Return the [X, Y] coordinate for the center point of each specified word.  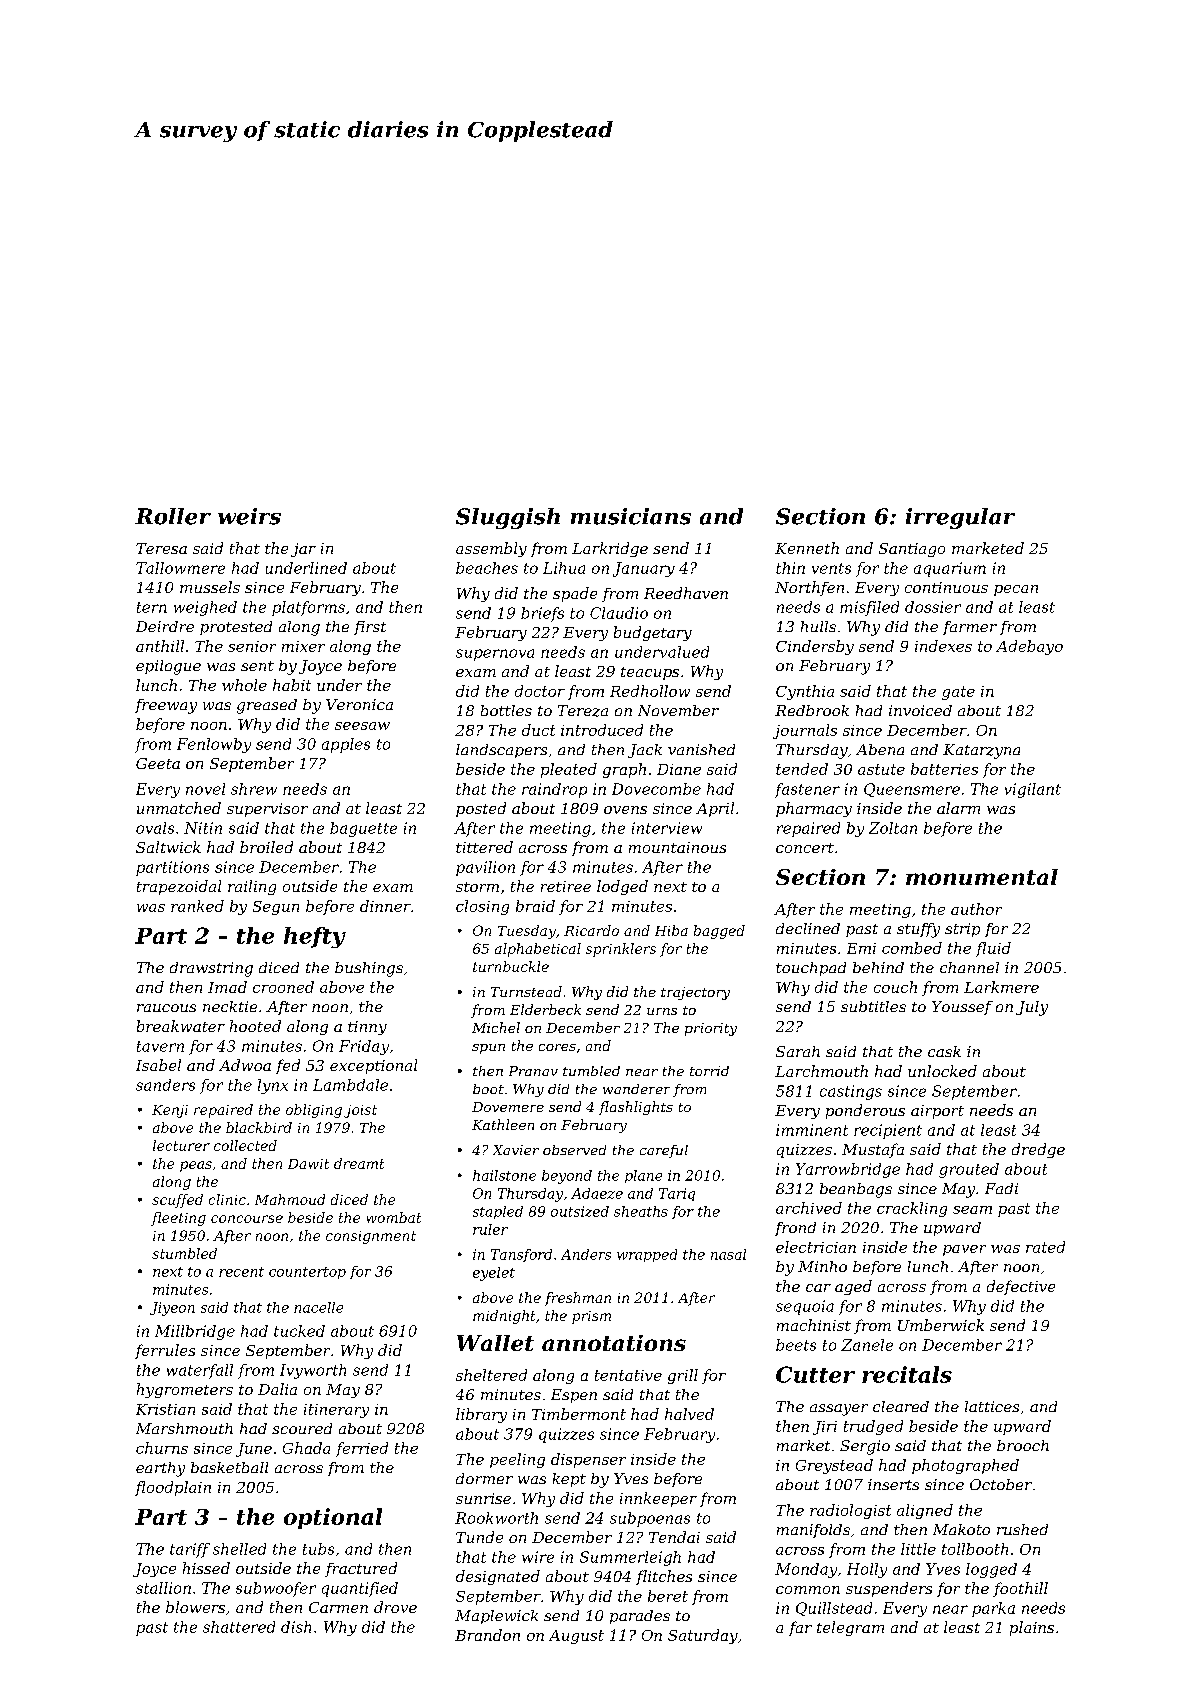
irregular [960, 518]
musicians [631, 516]
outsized [580, 1211]
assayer [839, 1410]
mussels [210, 587]
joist [360, 1111]
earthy [160, 1469]
